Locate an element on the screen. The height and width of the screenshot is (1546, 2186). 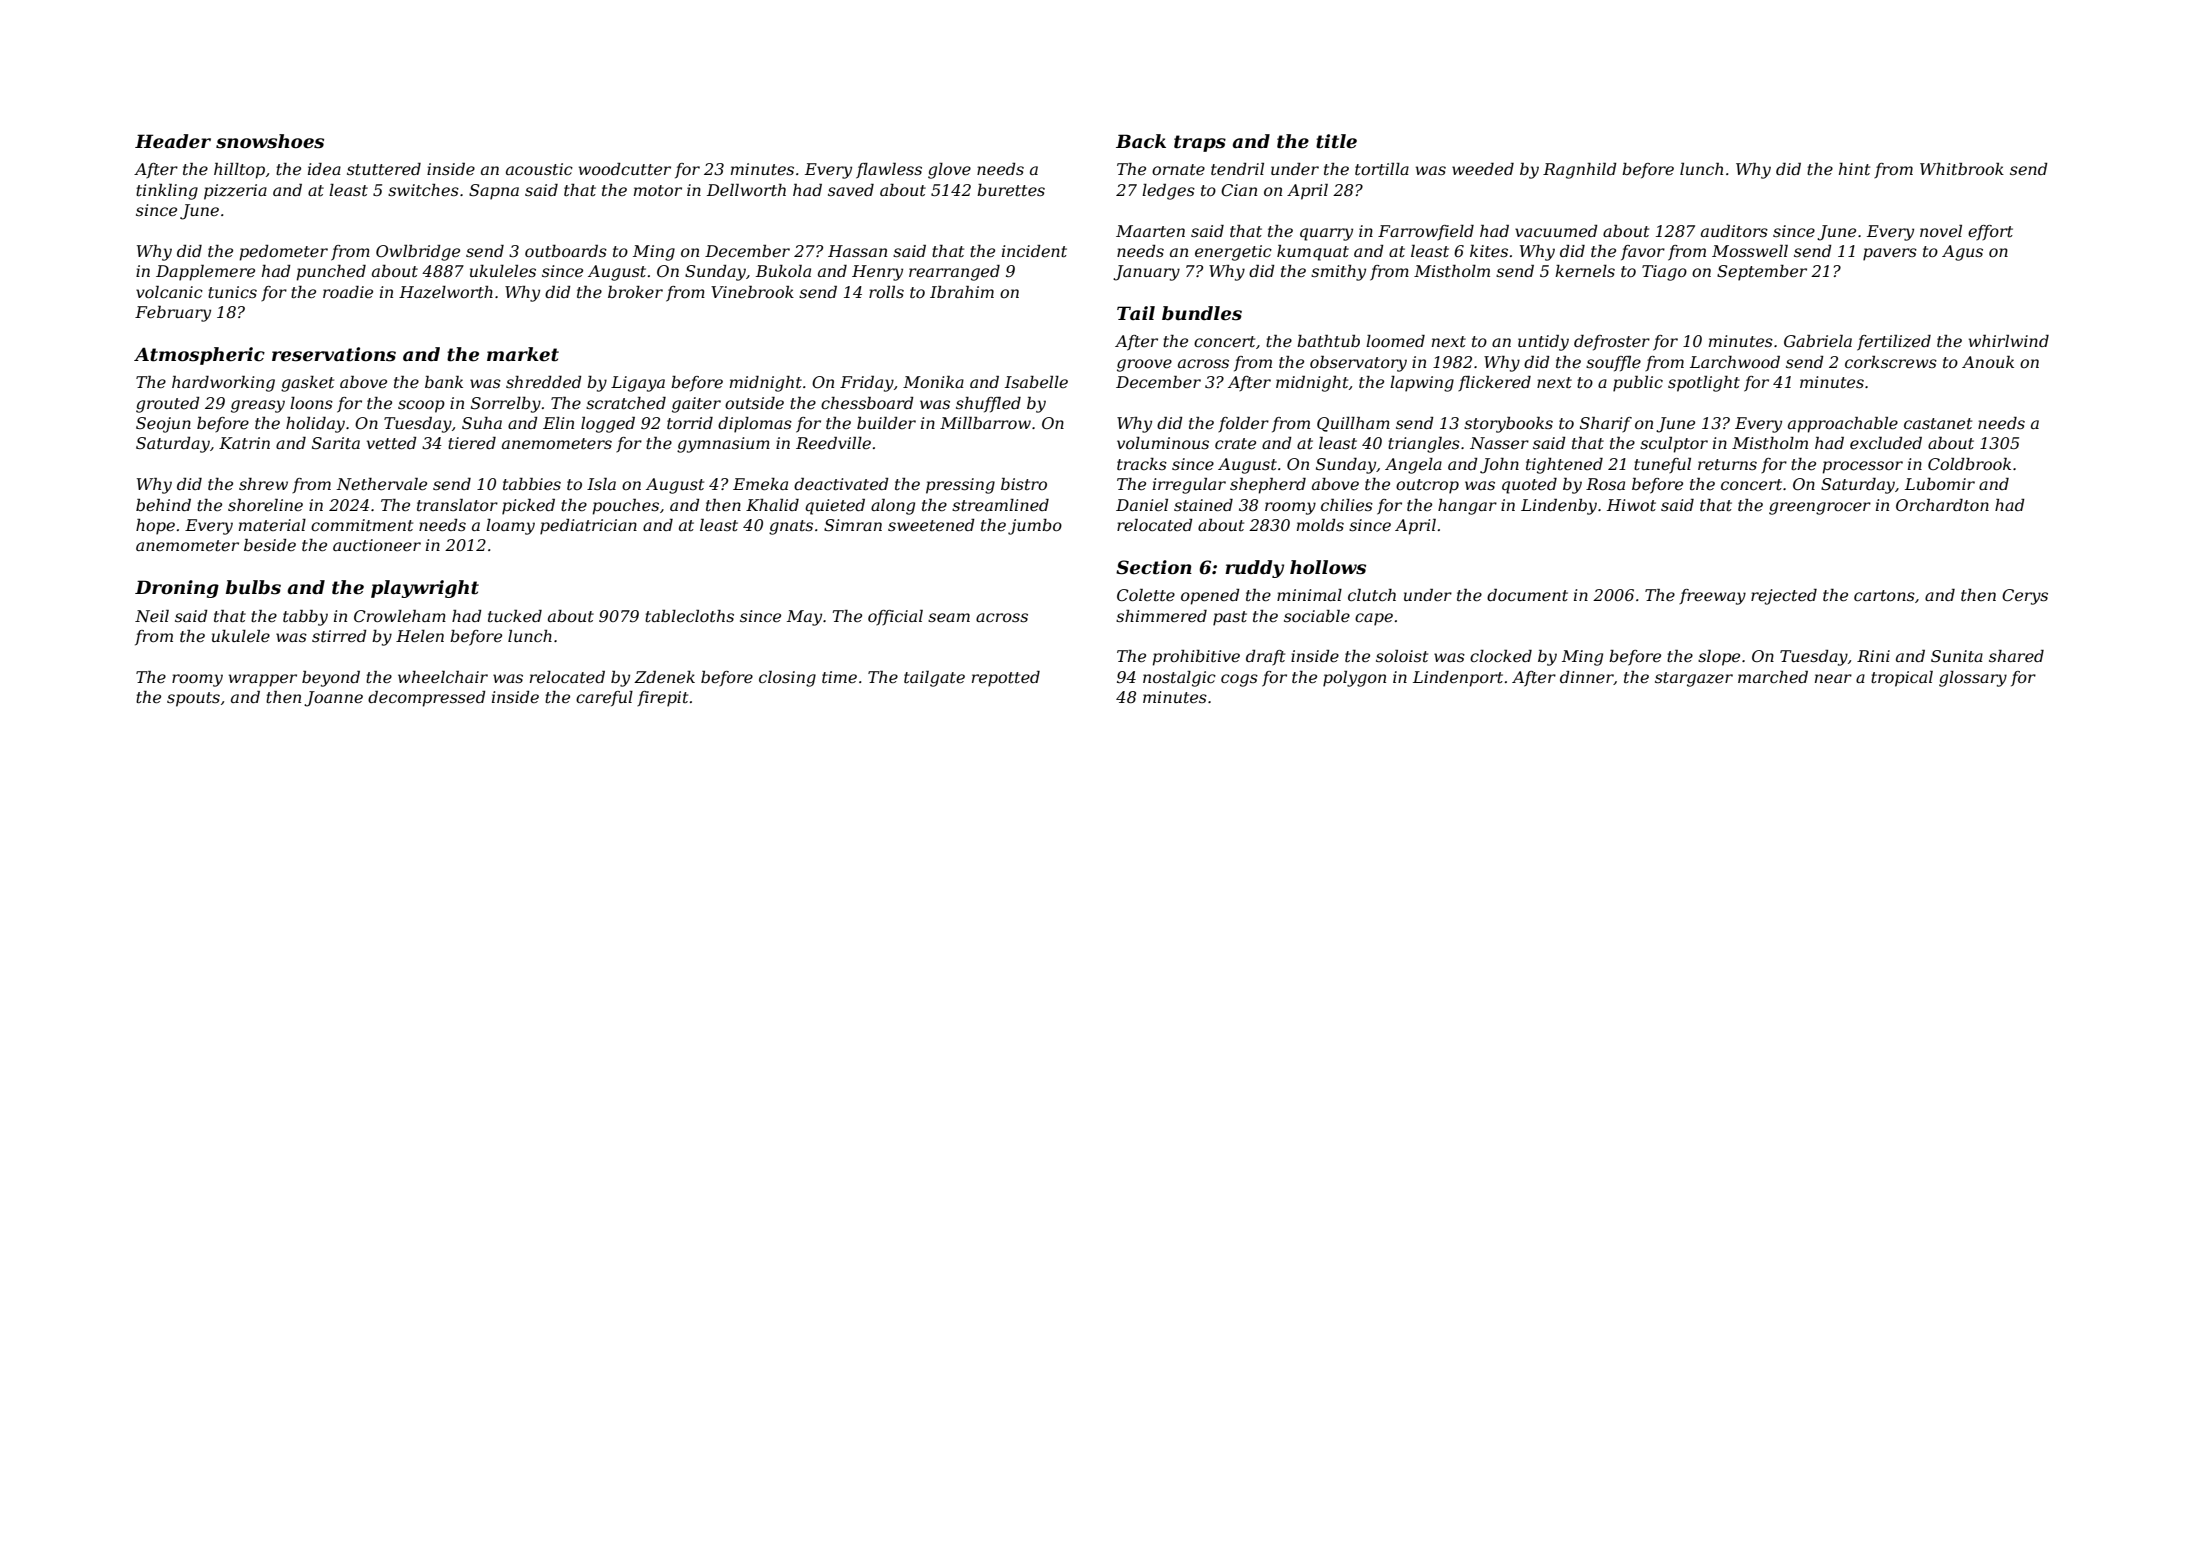
glossary is located at coordinates (1973, 679).
